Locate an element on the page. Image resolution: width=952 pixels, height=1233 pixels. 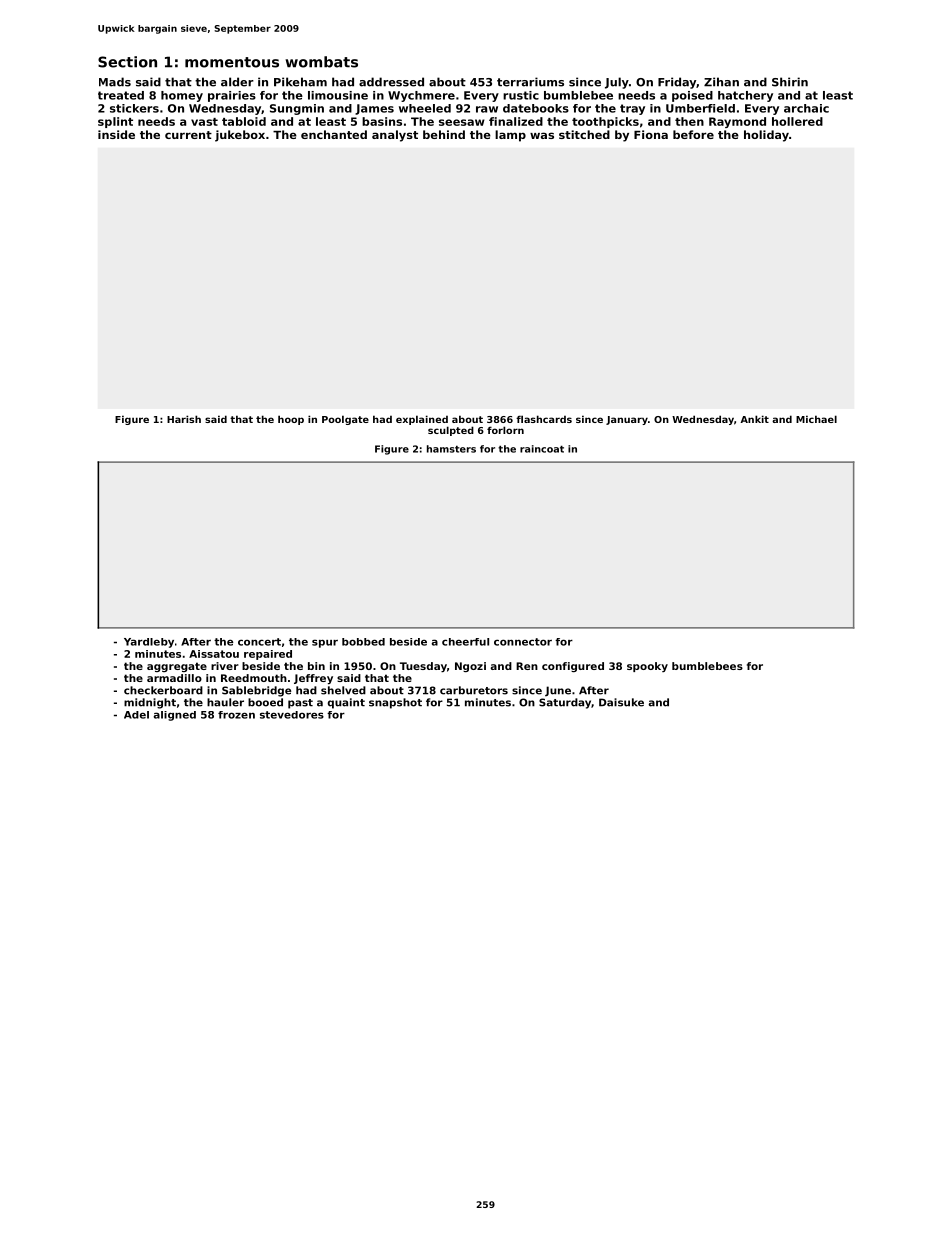
inside is located at coordinates (116, 134).
